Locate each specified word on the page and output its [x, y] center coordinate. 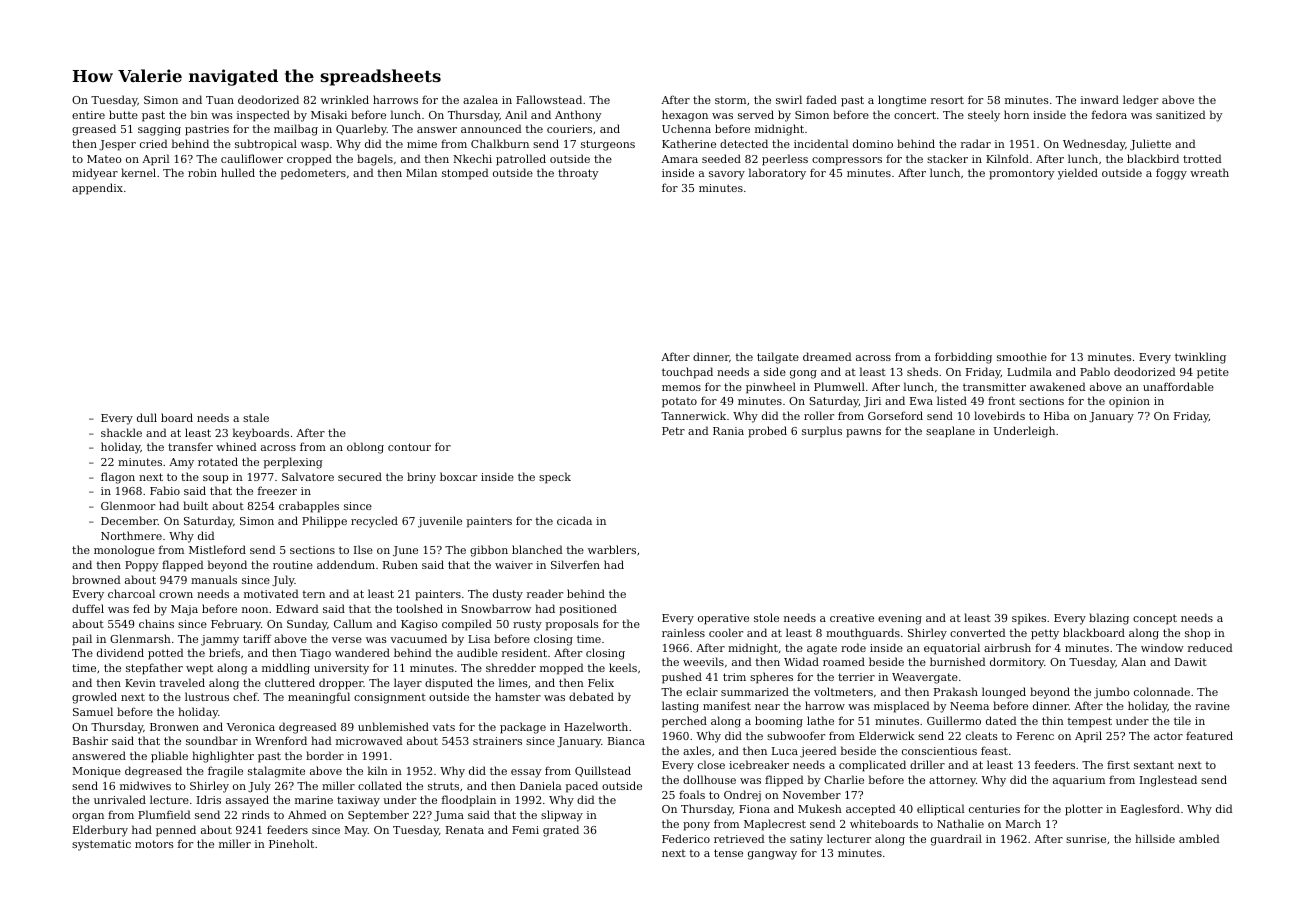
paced [582, 787]
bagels [375, 160]
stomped [465, 174]
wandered [362, 652]
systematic [101, 845]
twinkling [1200, 358]
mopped [562, 669]
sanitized [1181, 114]
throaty [578, 174]
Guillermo [954, 720]
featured [1209, 735]
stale [256, 417]
